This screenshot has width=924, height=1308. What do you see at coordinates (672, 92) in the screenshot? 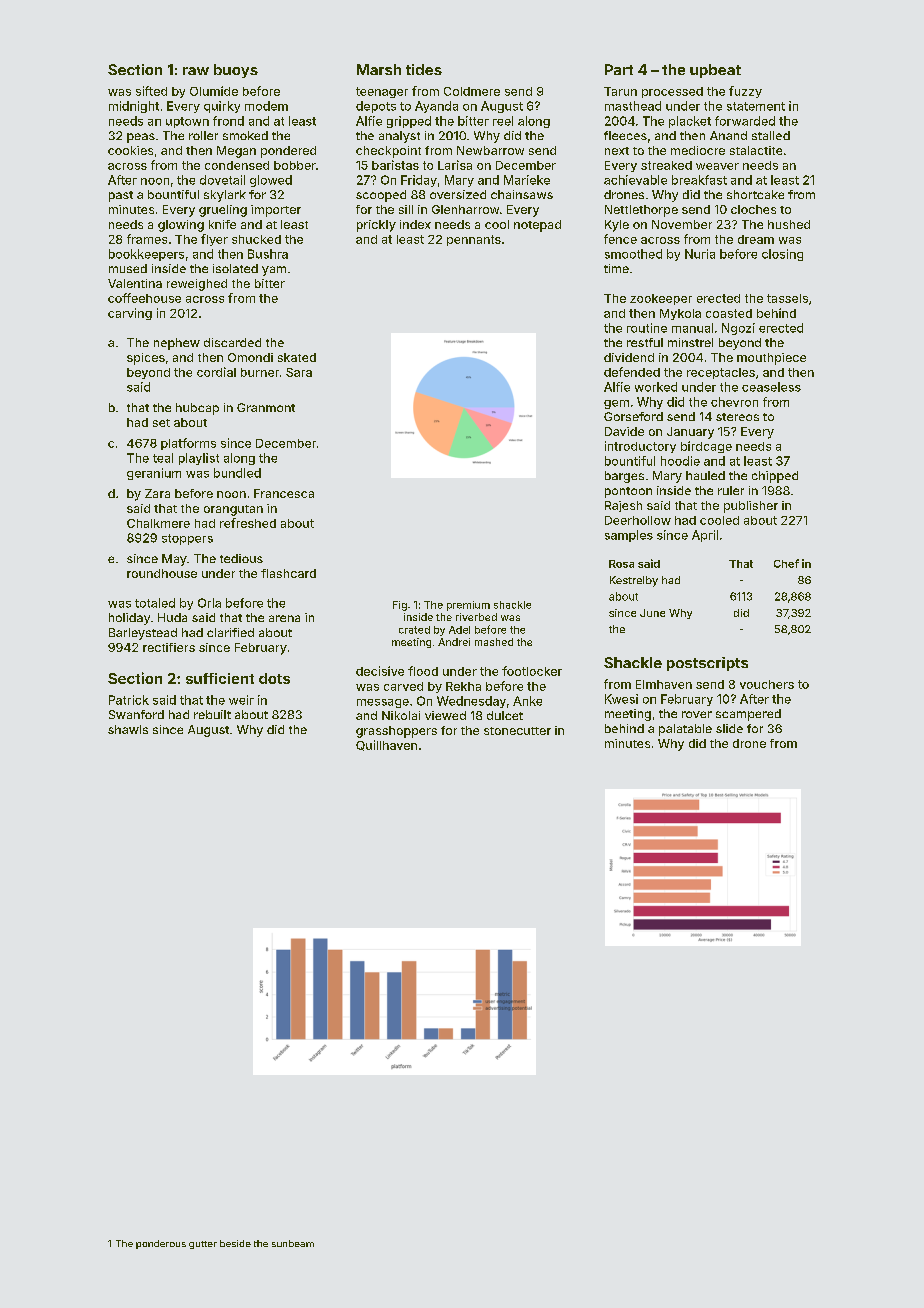
I see `processed` at bounding box center [672, 92].
